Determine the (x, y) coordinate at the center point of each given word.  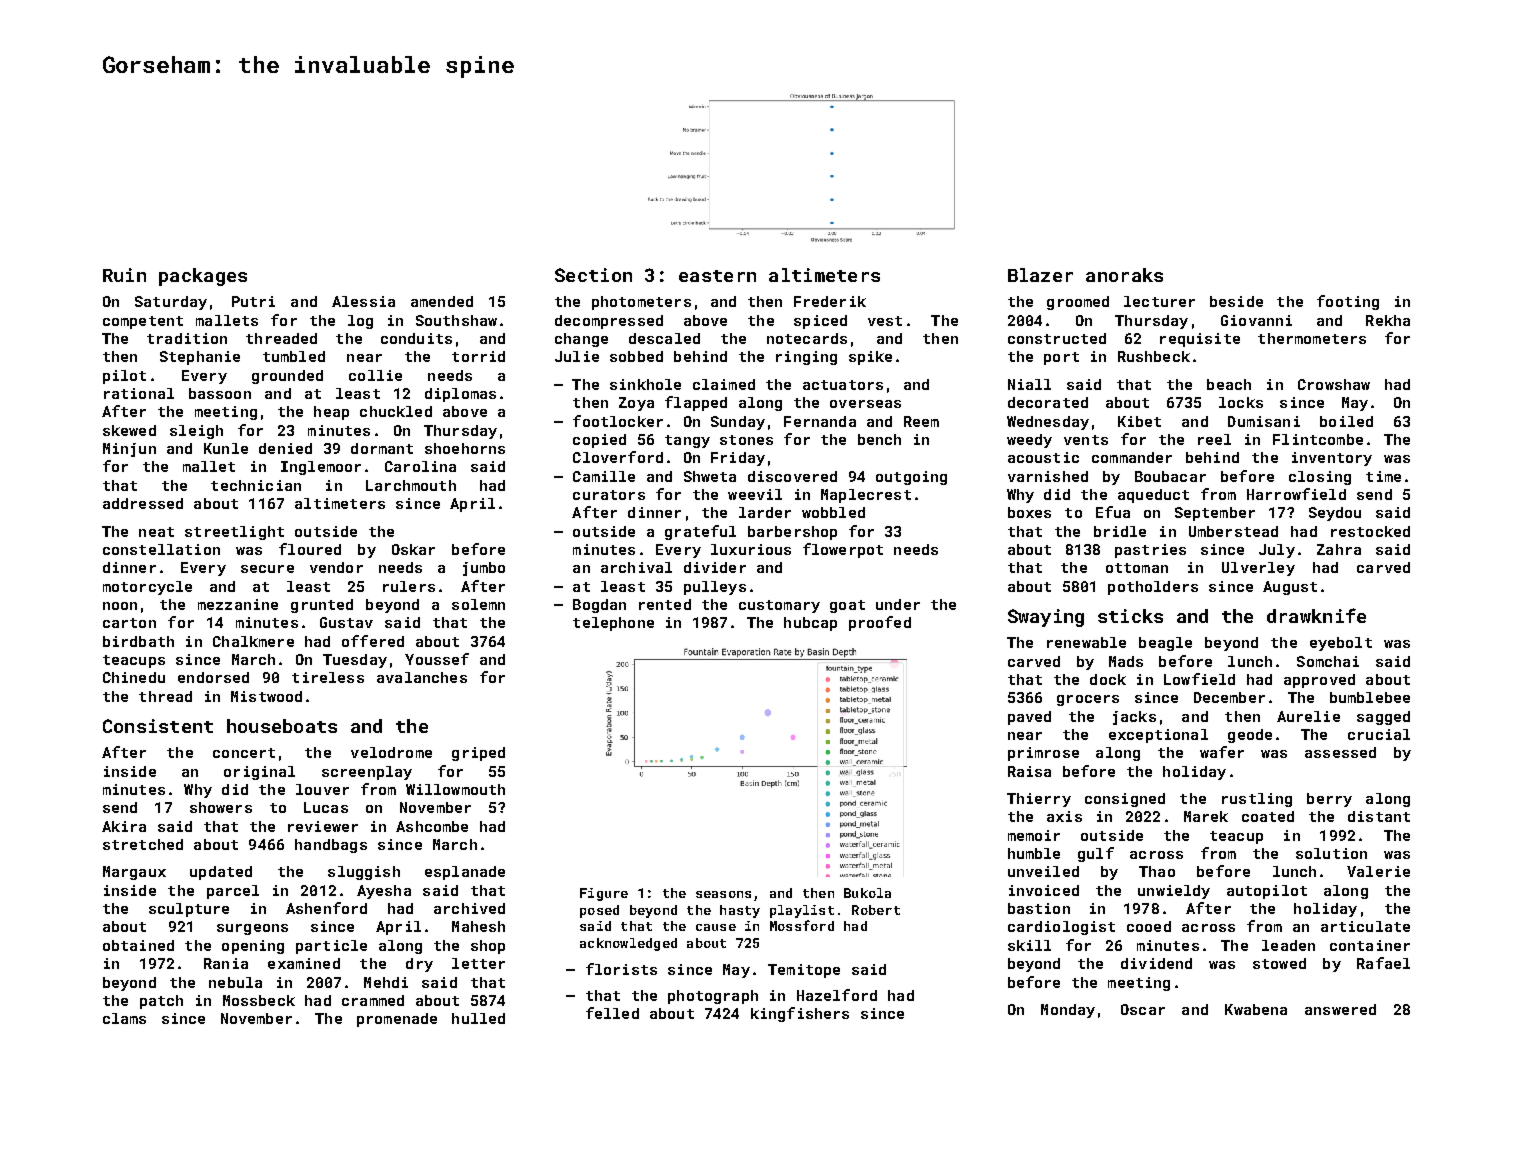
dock (1108, 679)
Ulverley (1258, 569)
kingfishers (800, 1014)
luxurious (751, 549)
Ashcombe (432, 826)
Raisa (1029, 771)
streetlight (234, 533)
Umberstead (1233, 531)
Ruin (124, 275)
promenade (397, 1020)
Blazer (1040, 275)
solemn (478, 604)
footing (1348, 302)
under (898, 604)
